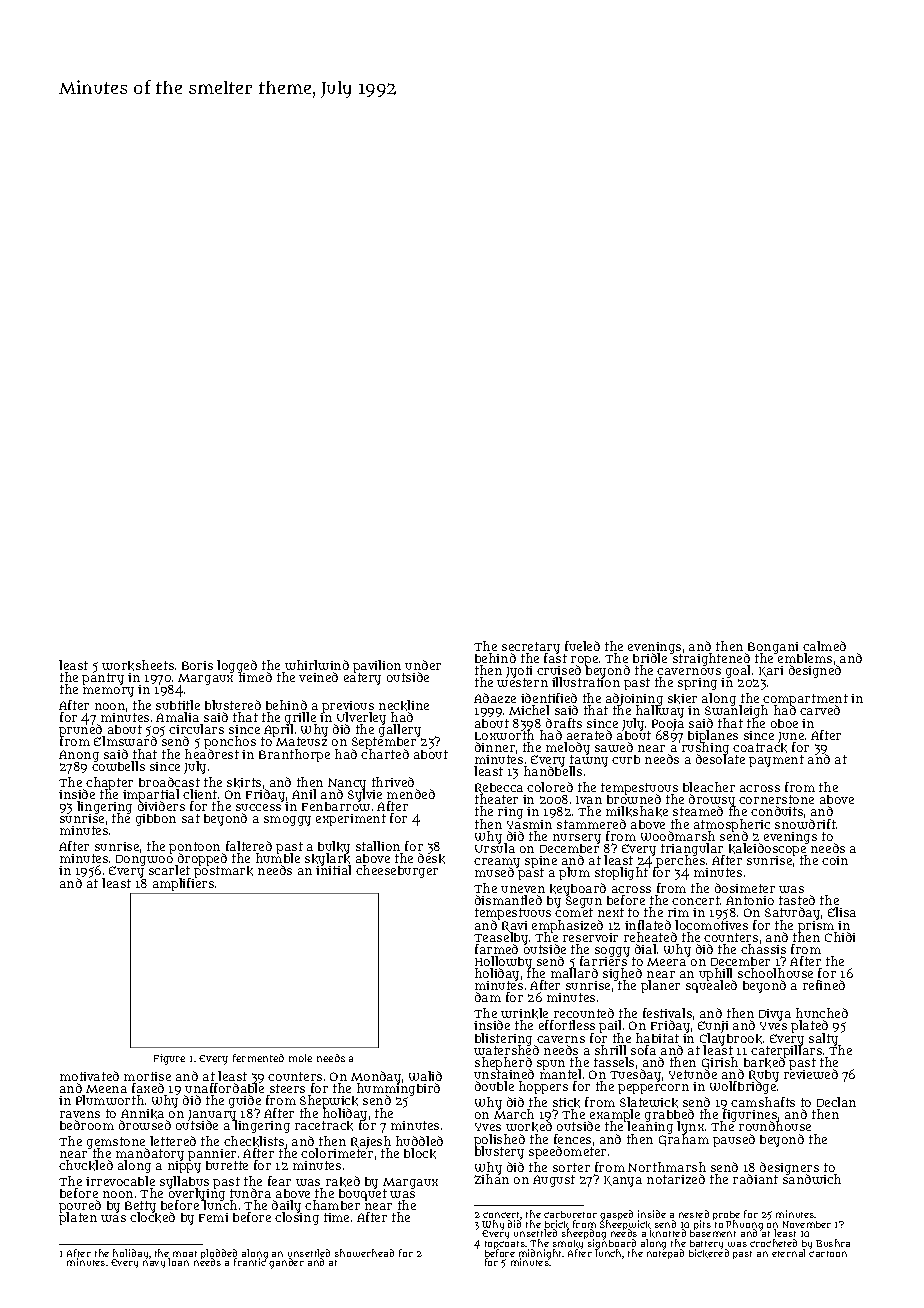 The image size is (924, 1308). Describe the element at coordinates (531, 648) in the screenshot. I see `secretary` at that location.
